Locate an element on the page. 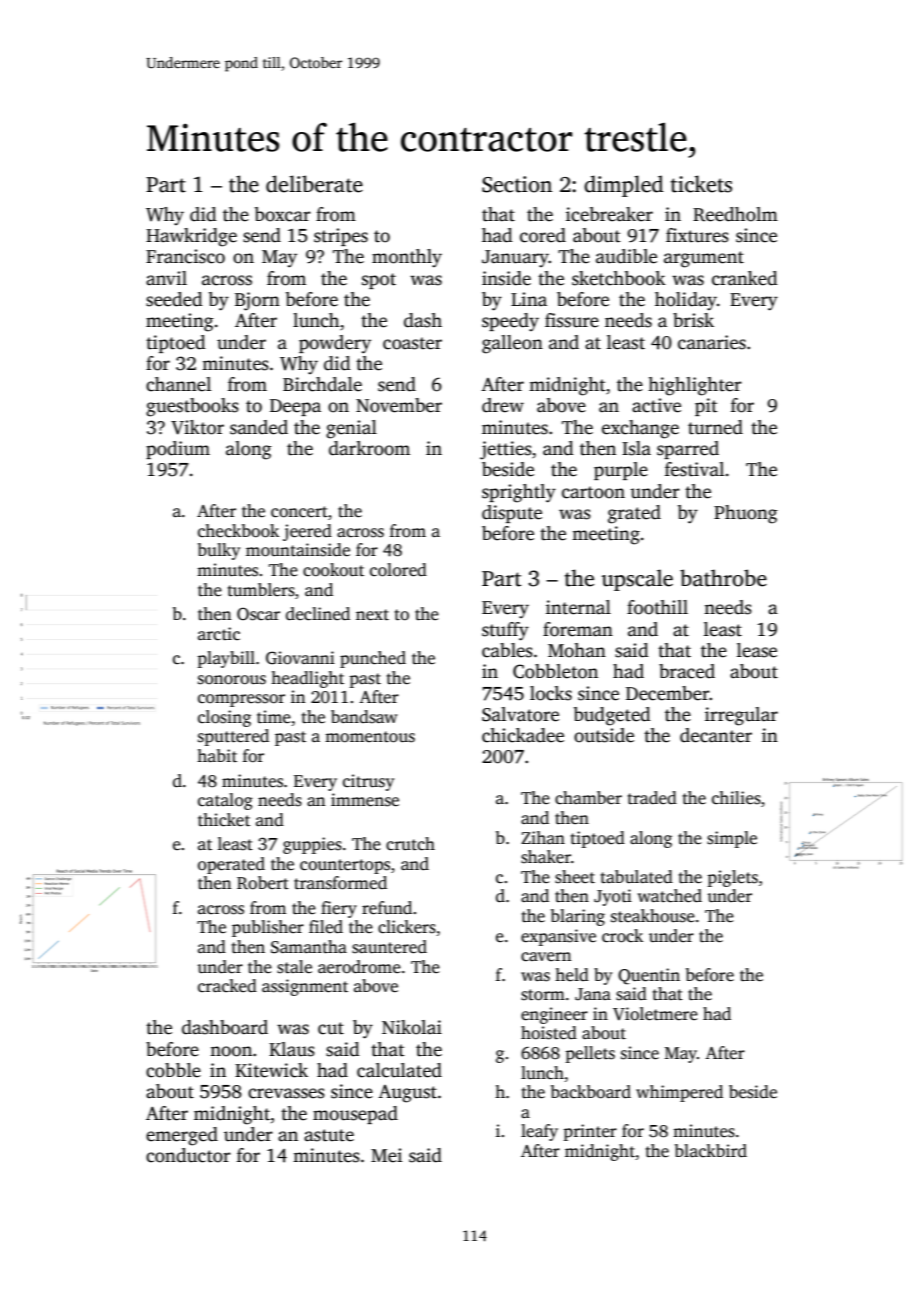 This image has height=1314, width=924. turned is located at coordinates (715, 427).
